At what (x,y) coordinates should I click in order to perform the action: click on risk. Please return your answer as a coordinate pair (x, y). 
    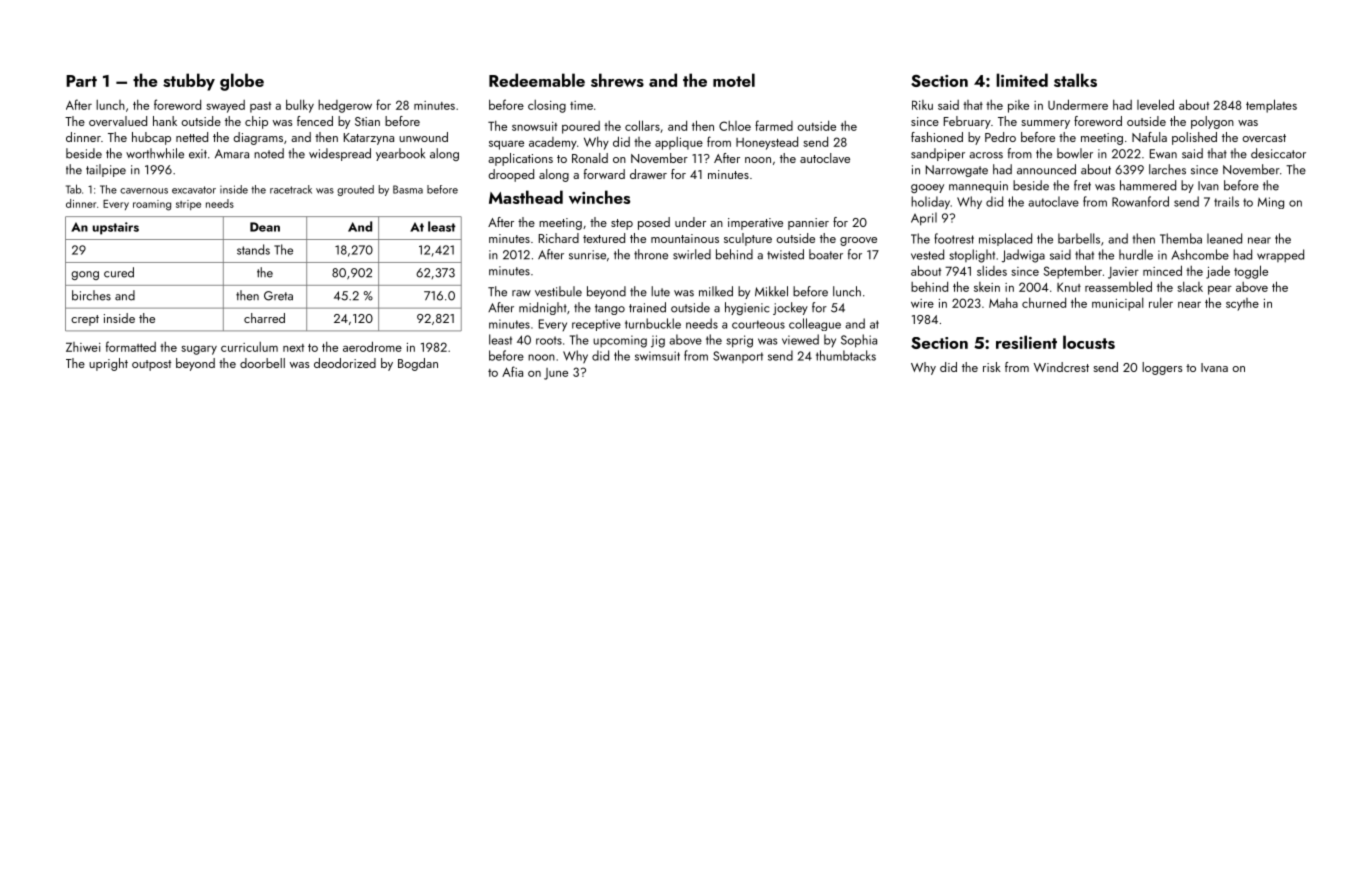
    Looking at the image, I should click on (992, 367).
